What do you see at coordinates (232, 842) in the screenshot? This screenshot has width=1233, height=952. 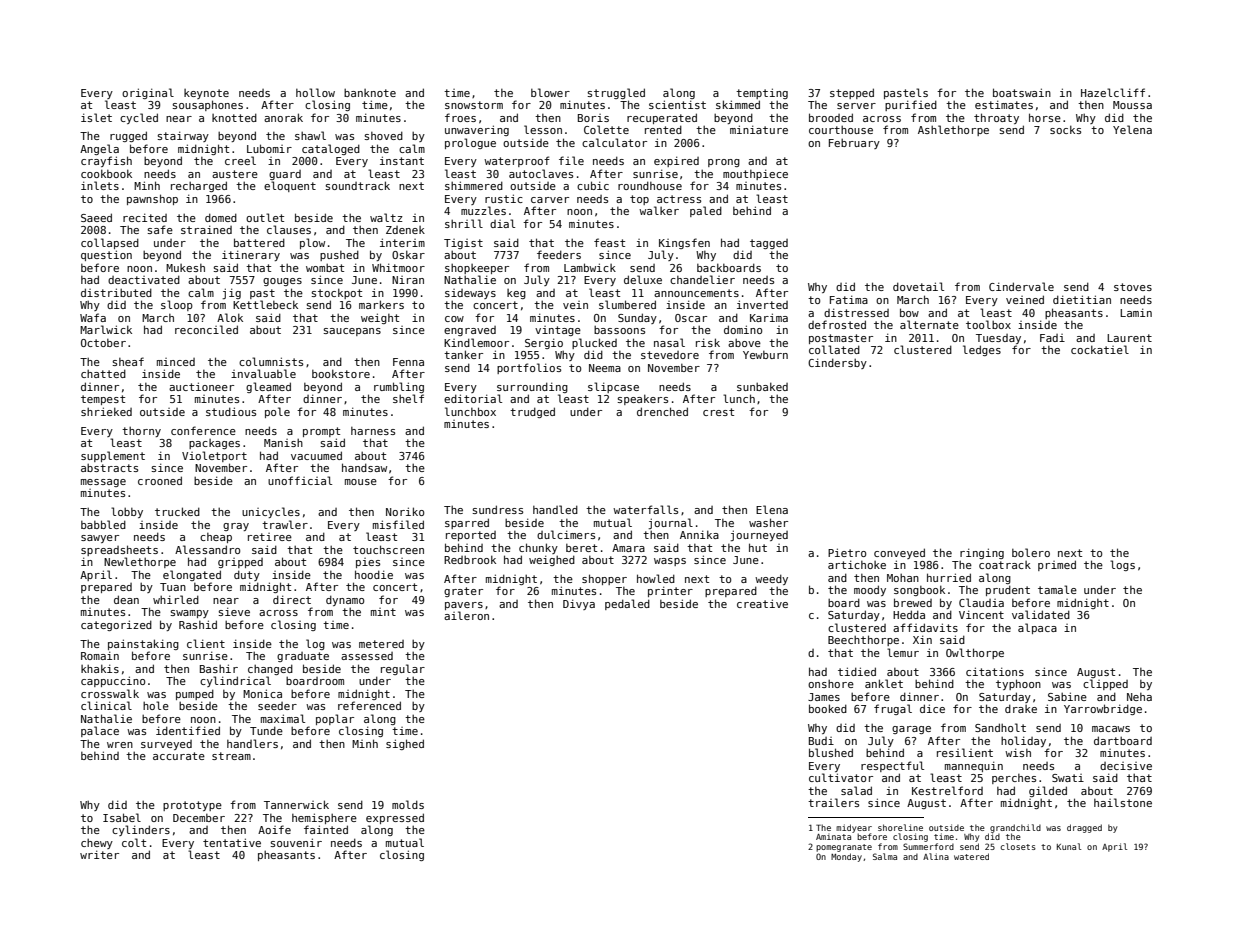 I see `tentative` at bounding box center [232, 842].
